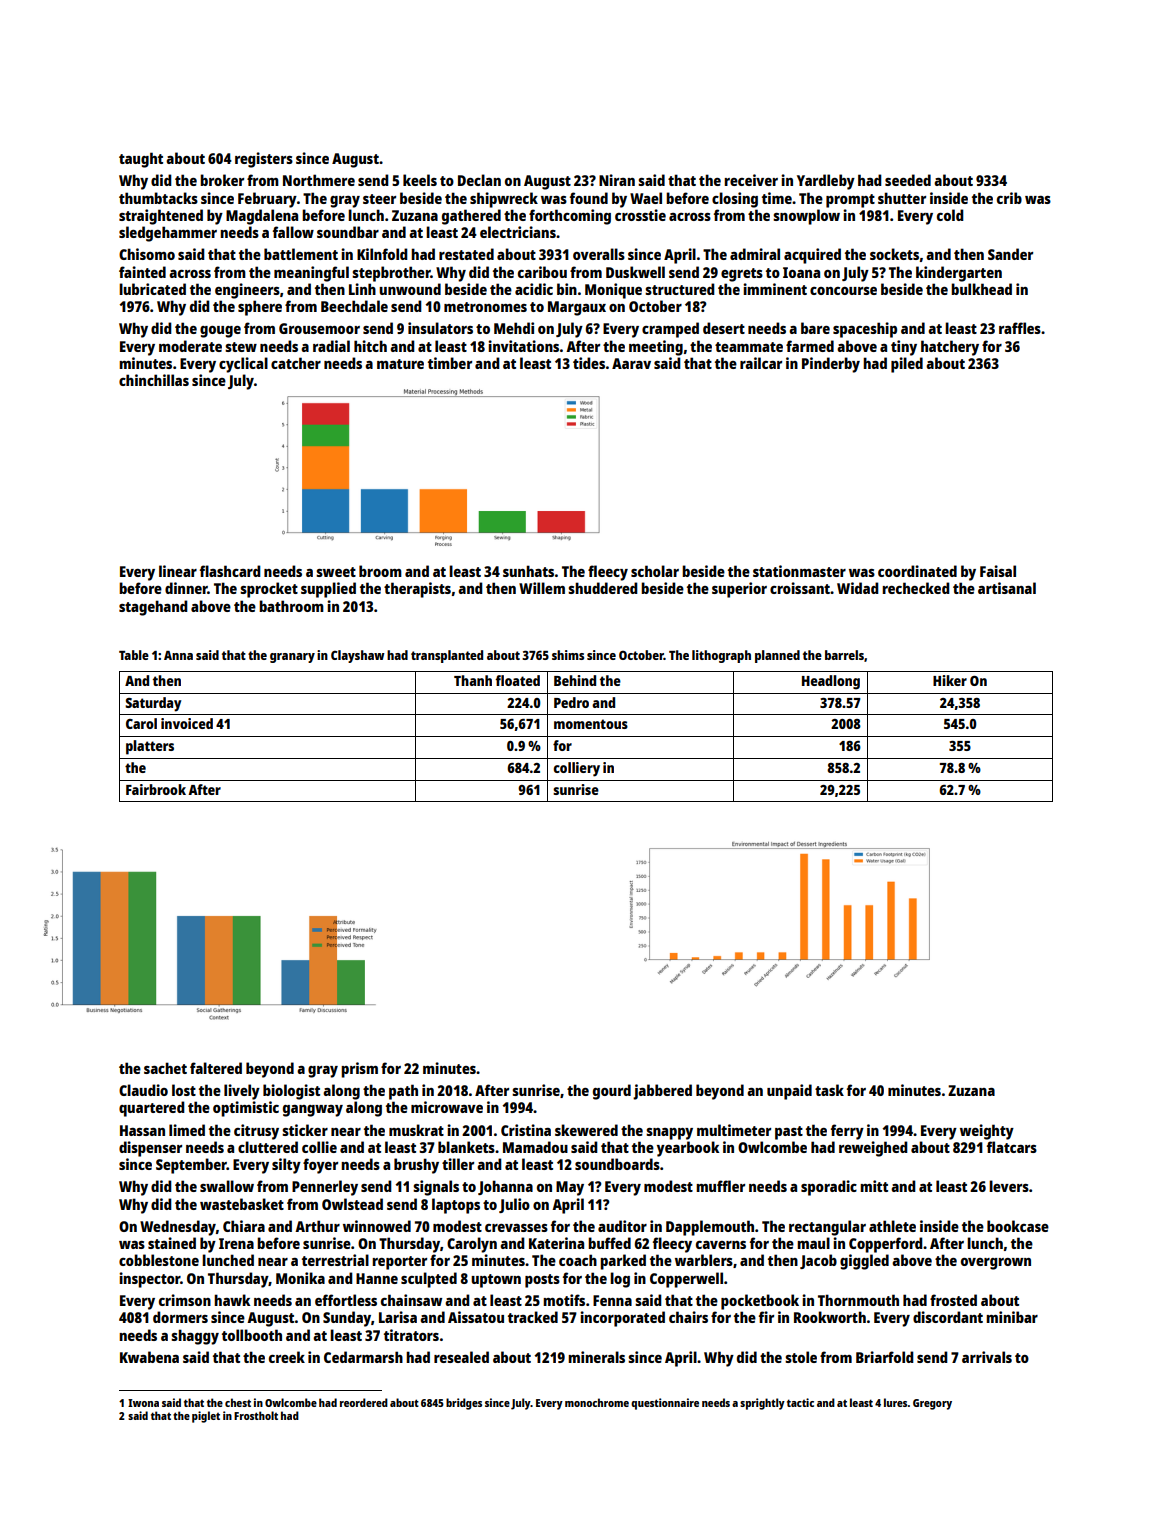 The image size is (1172, 1517). Describe the element at coordinates (950, 680) in the page. I see `Hiker` at that location.
